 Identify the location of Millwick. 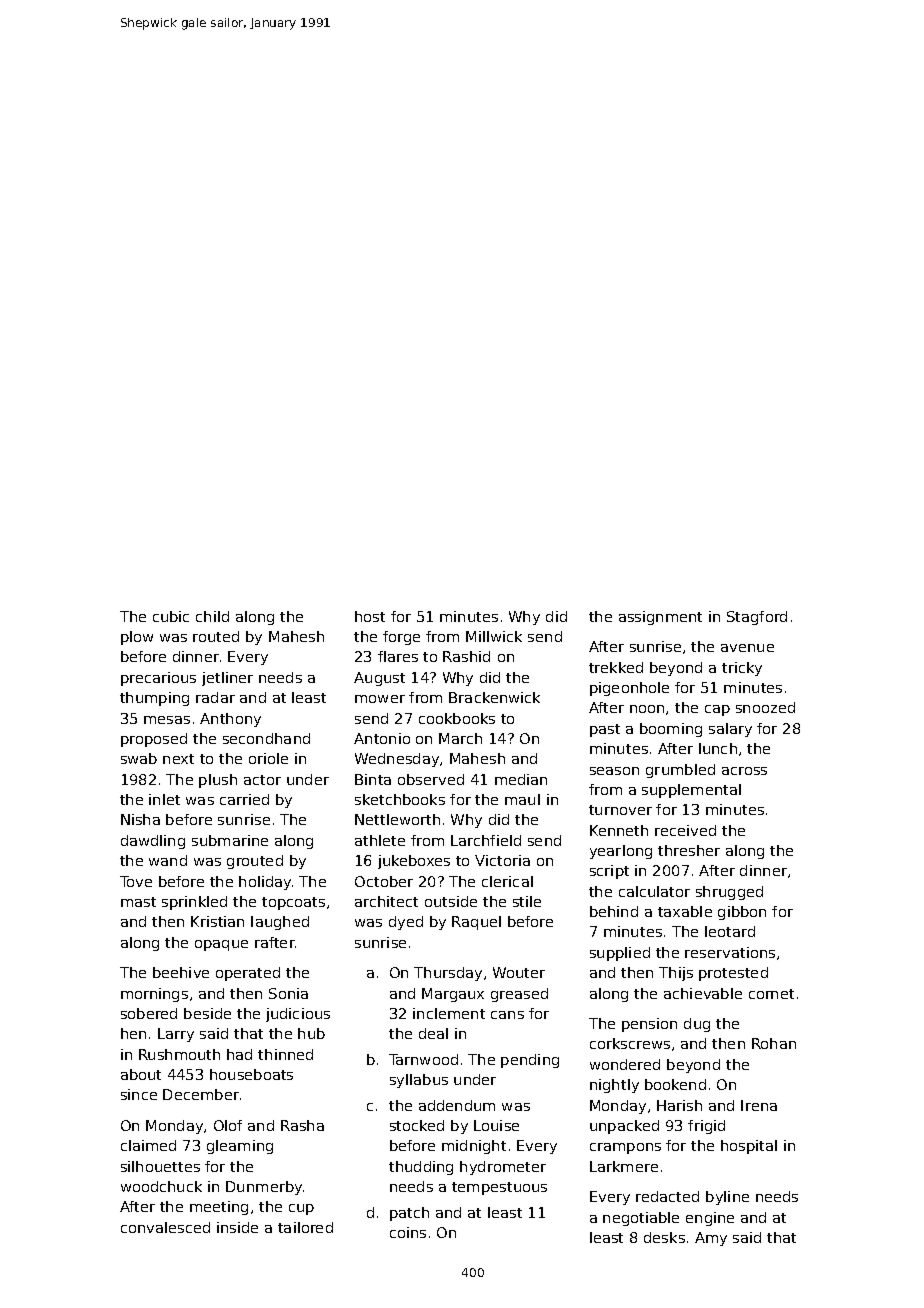
(494, 636).
